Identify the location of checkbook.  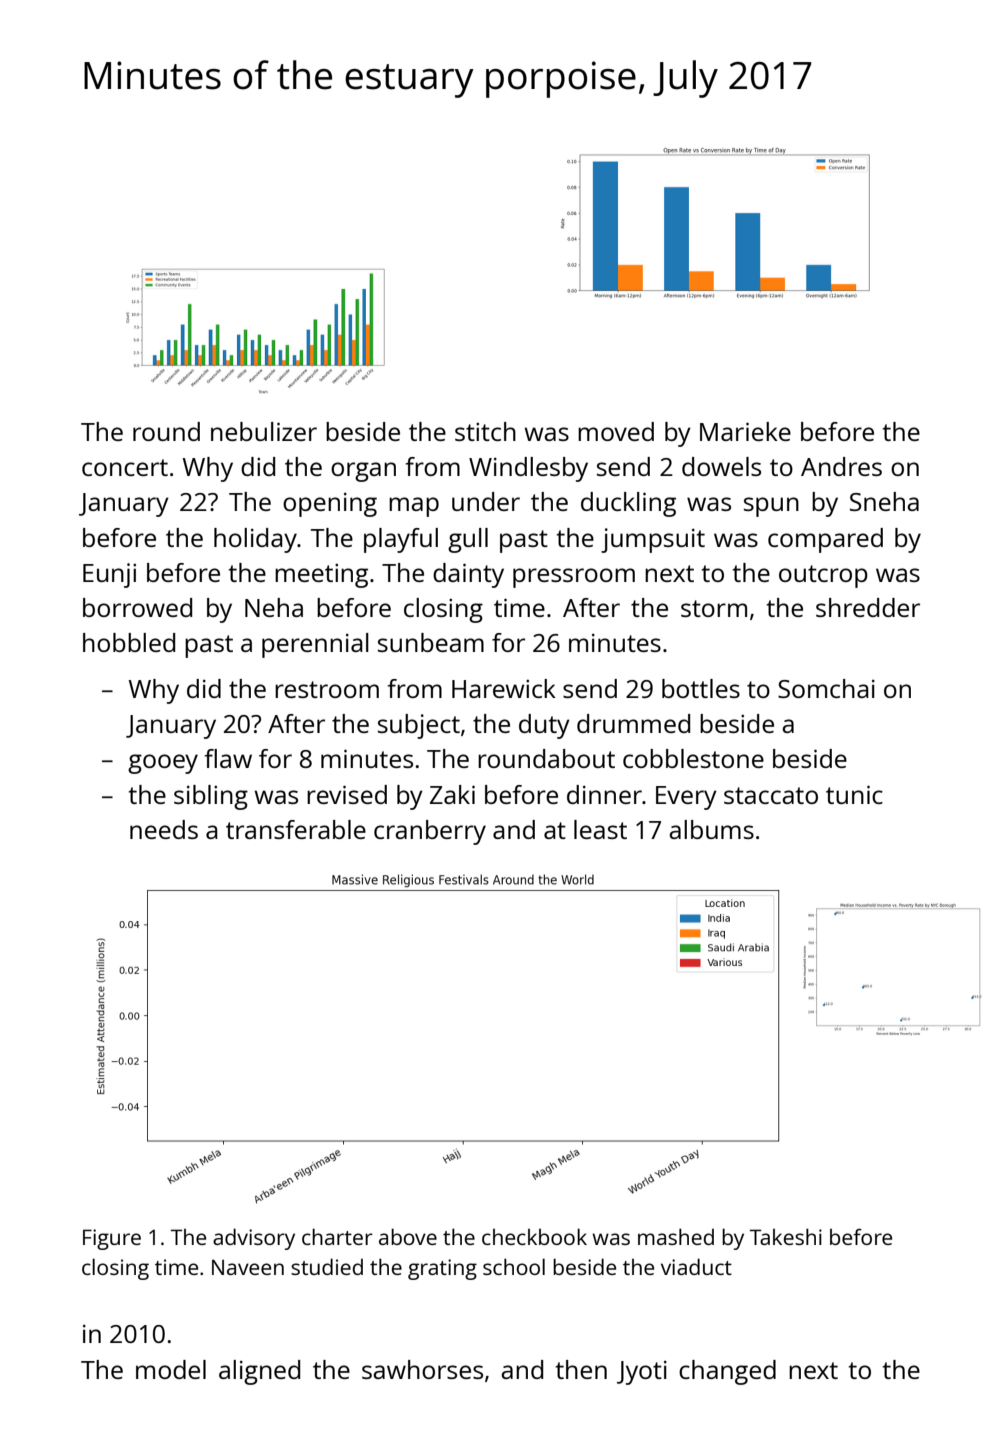
(534, 1236).
